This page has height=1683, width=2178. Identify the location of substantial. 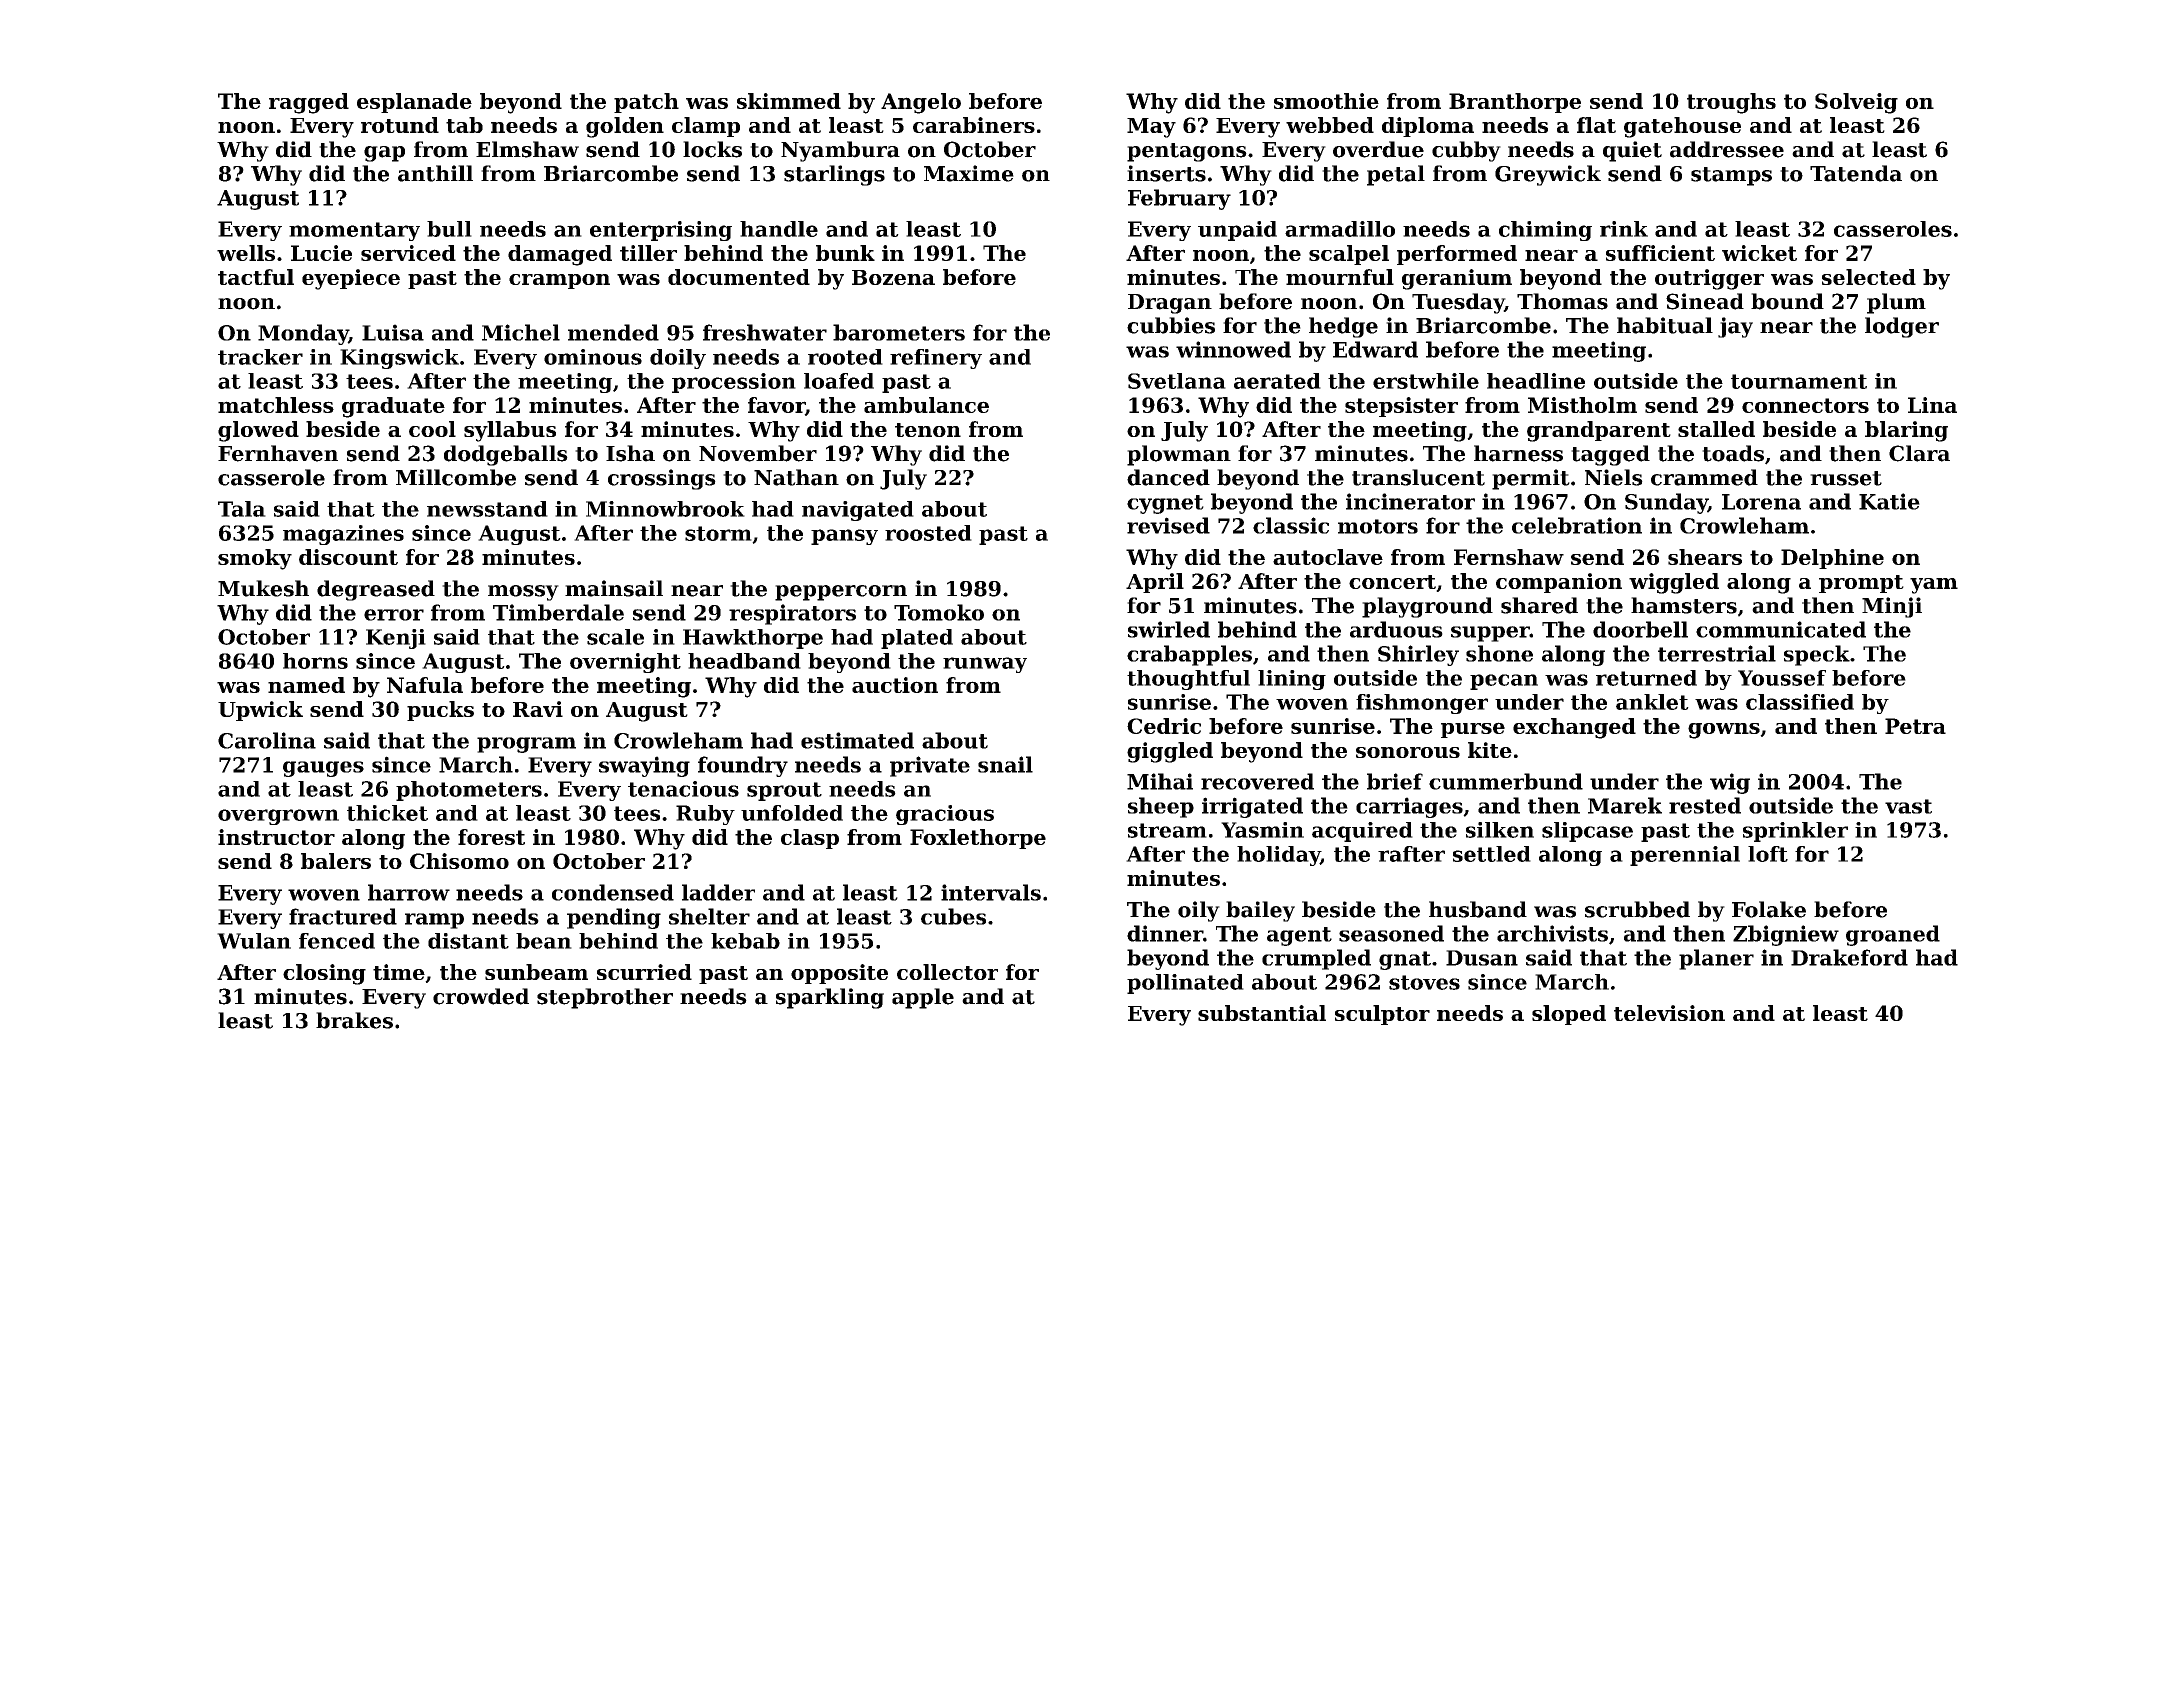
(1262, 1013).
